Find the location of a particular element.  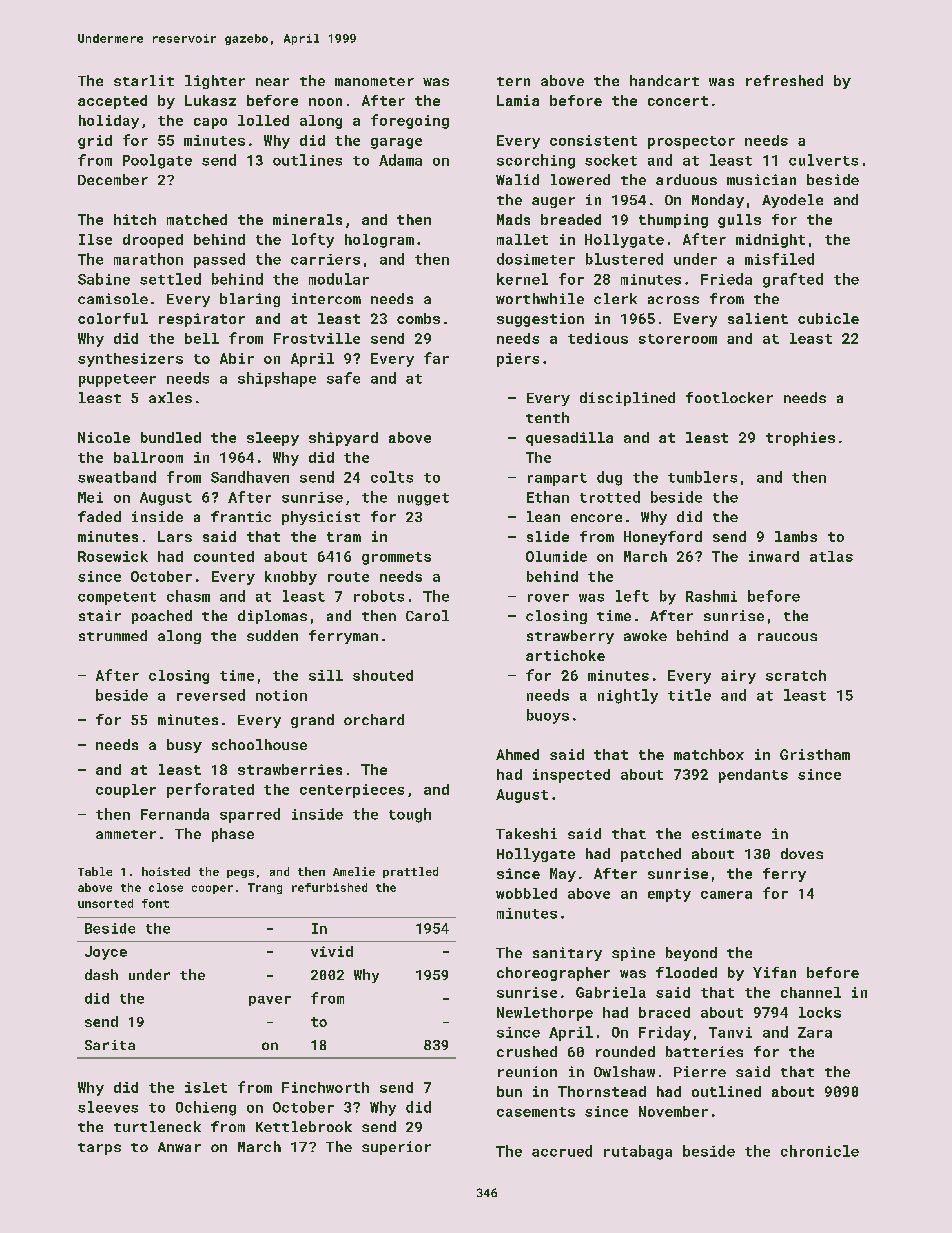

Ahmed is located at coordinates (517, 754).
